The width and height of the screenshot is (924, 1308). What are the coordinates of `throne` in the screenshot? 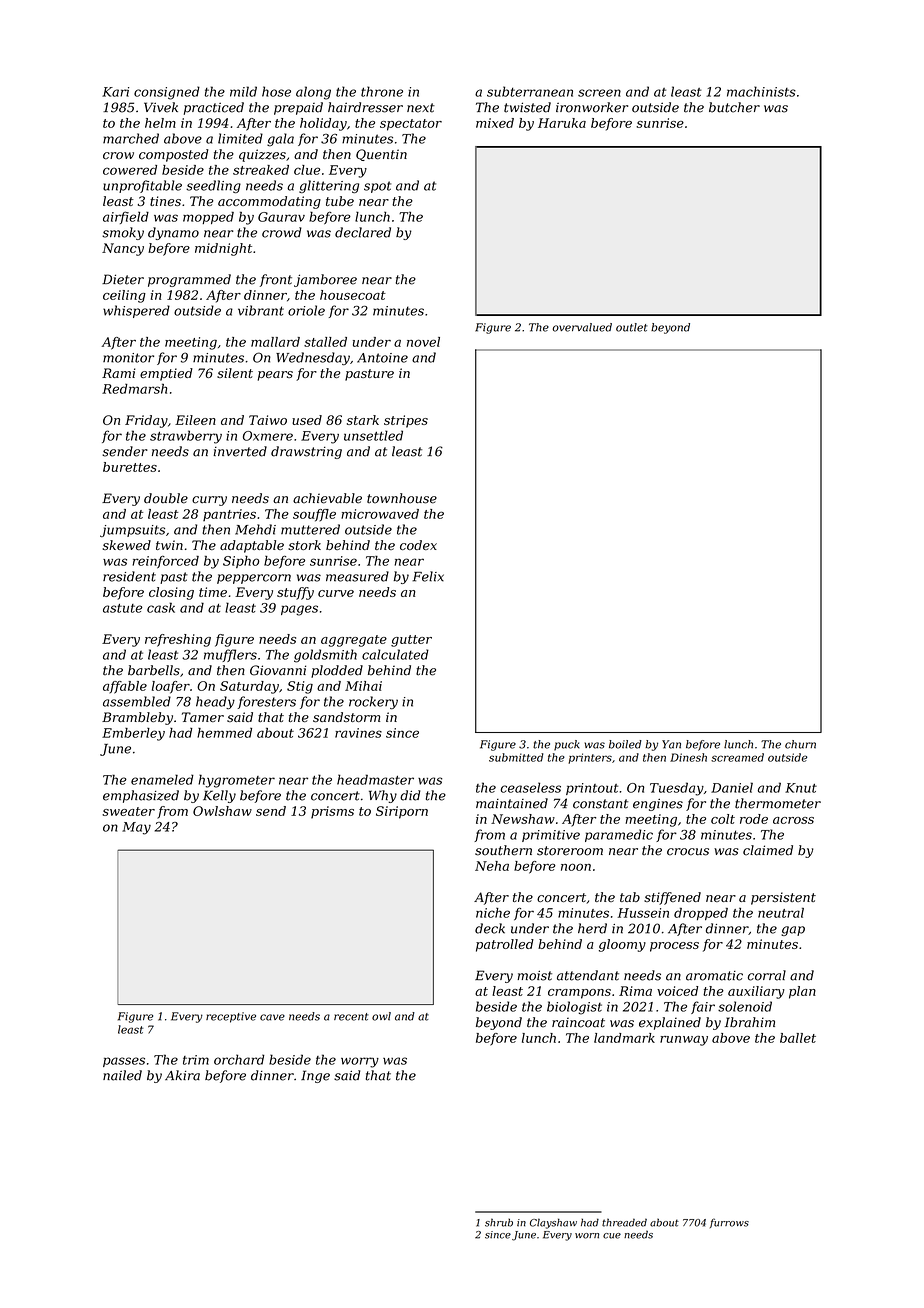 It's located at (382, 91).
